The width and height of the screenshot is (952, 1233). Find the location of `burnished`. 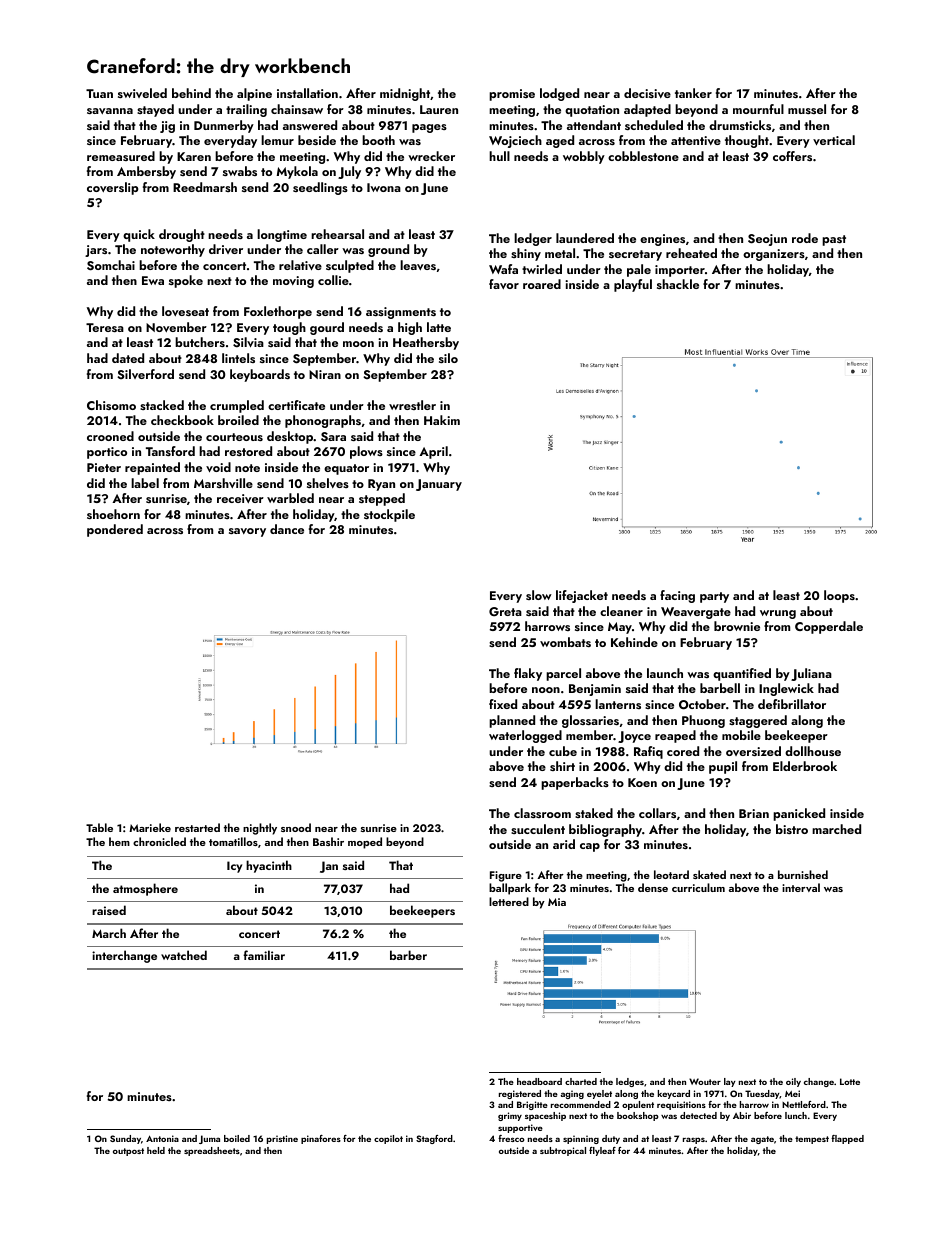

burnished is located at coordinates (803, 874).
